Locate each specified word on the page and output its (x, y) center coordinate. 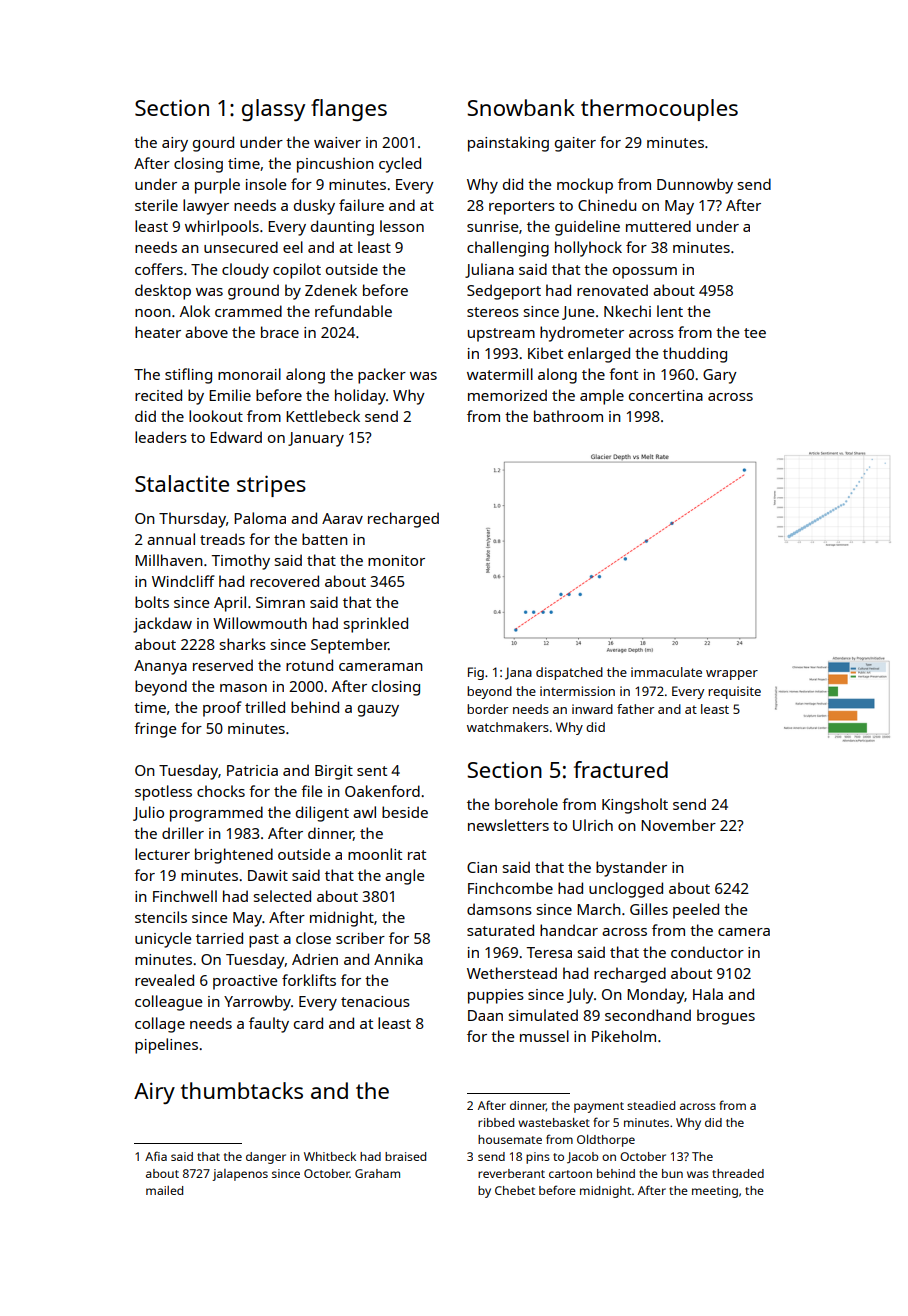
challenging (508, 249)
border (487, 709)
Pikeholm (624, 1036)
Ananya (160, 667)
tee (755, 333)
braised (405, 1156)
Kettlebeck (323, 416)
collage (160, 1025)
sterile (156, 205)
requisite (734, 692)
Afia (156, 1156)
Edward (236, 437)
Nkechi (627, 311)
